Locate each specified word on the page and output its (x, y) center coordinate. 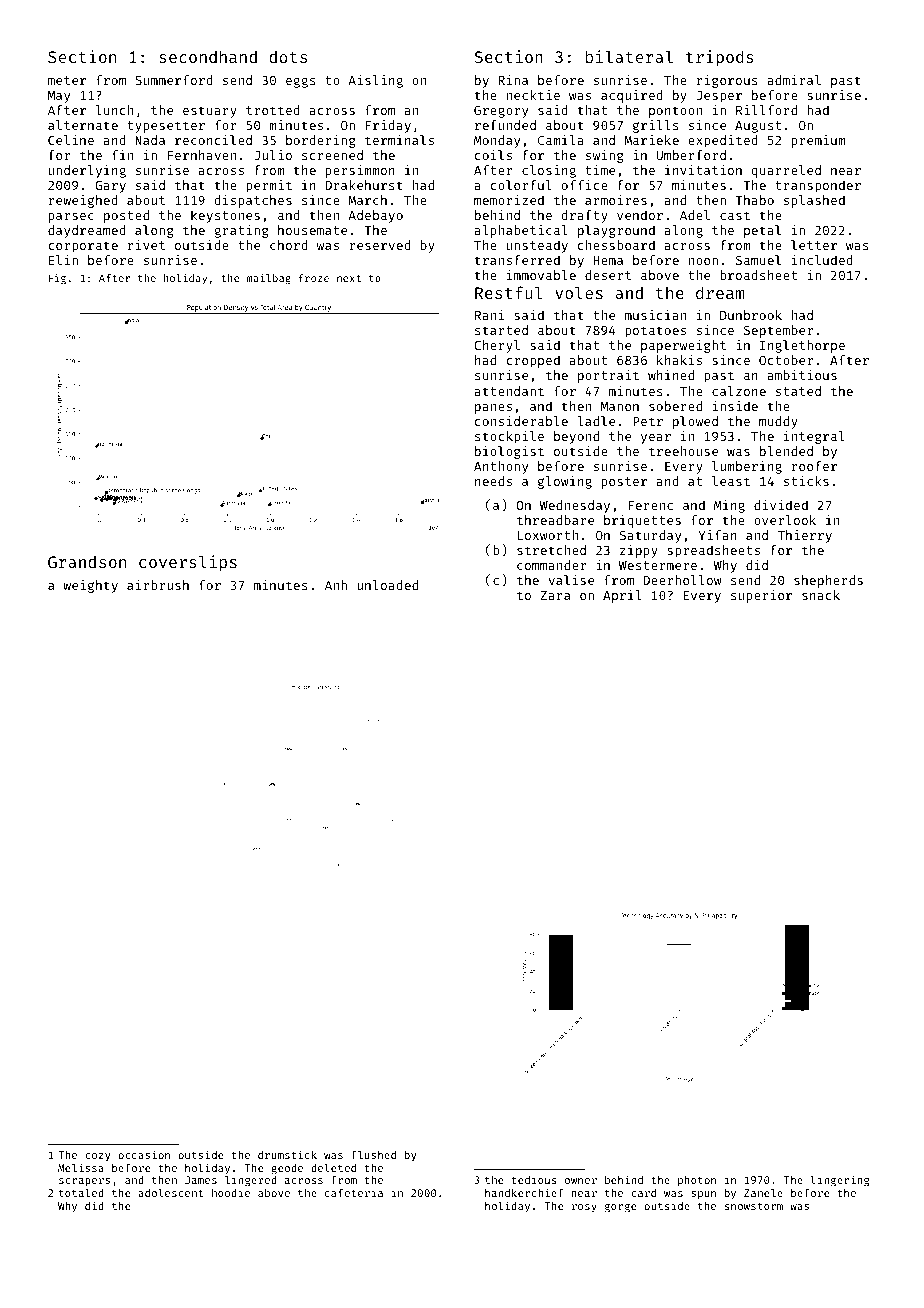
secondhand (208, 56)
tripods (720, 58)
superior (761, 596)
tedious (534, 1179)
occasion (144, 1154)
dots (288, 56)
